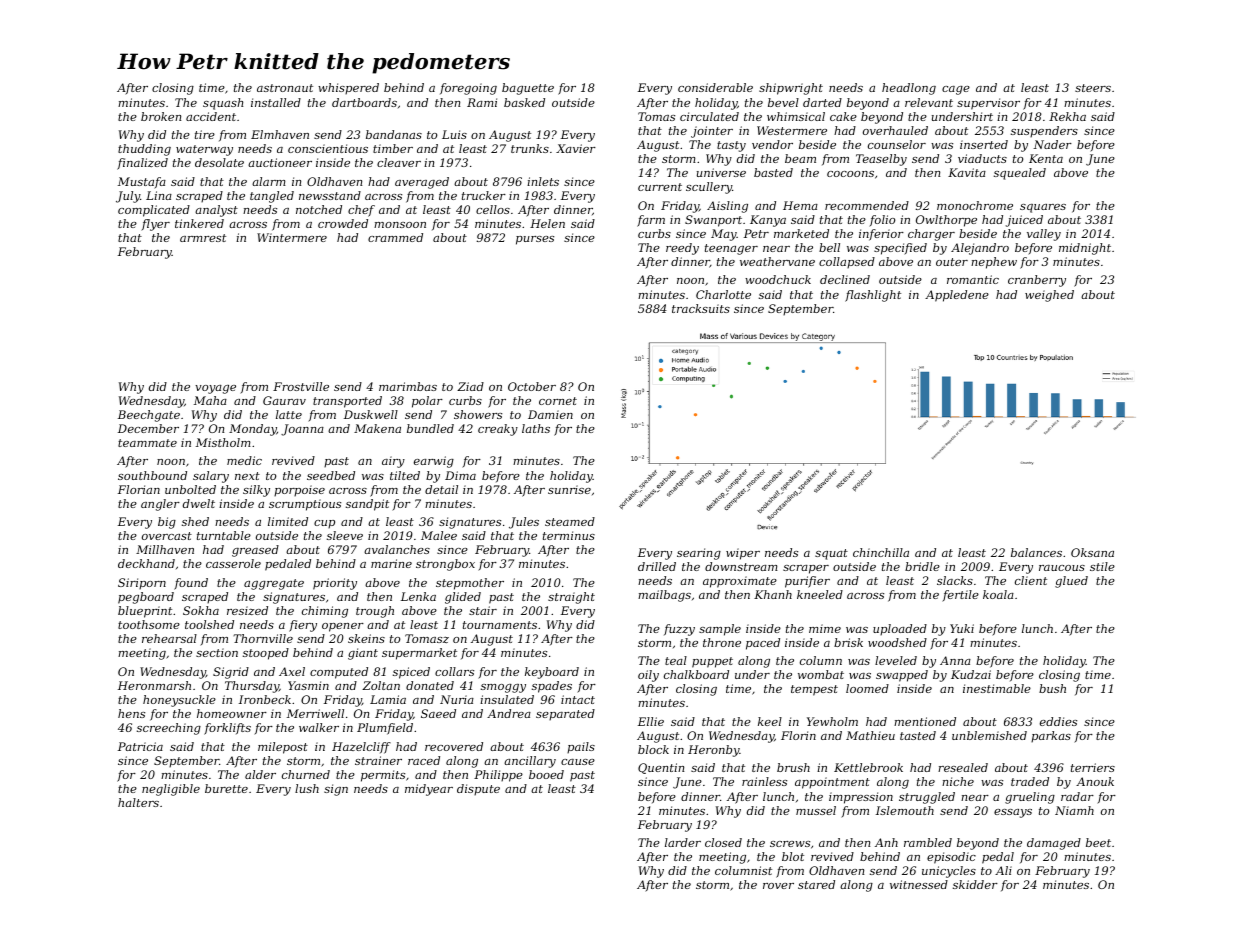  Describe the element at coordinates (154, 211) in the document. I see `complicated` at that location.
